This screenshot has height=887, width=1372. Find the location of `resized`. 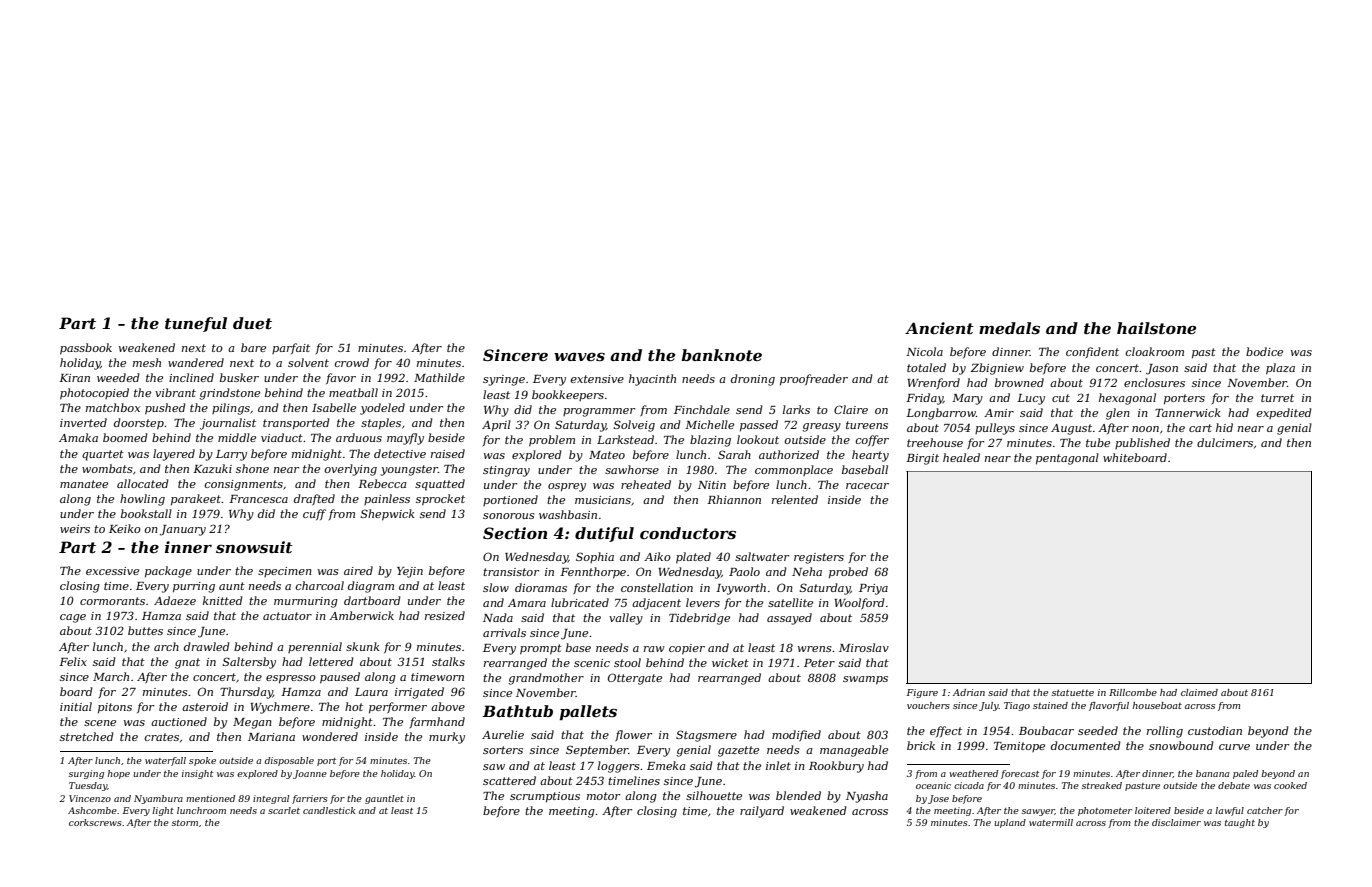

resized is located at coordinates (445, 615).
